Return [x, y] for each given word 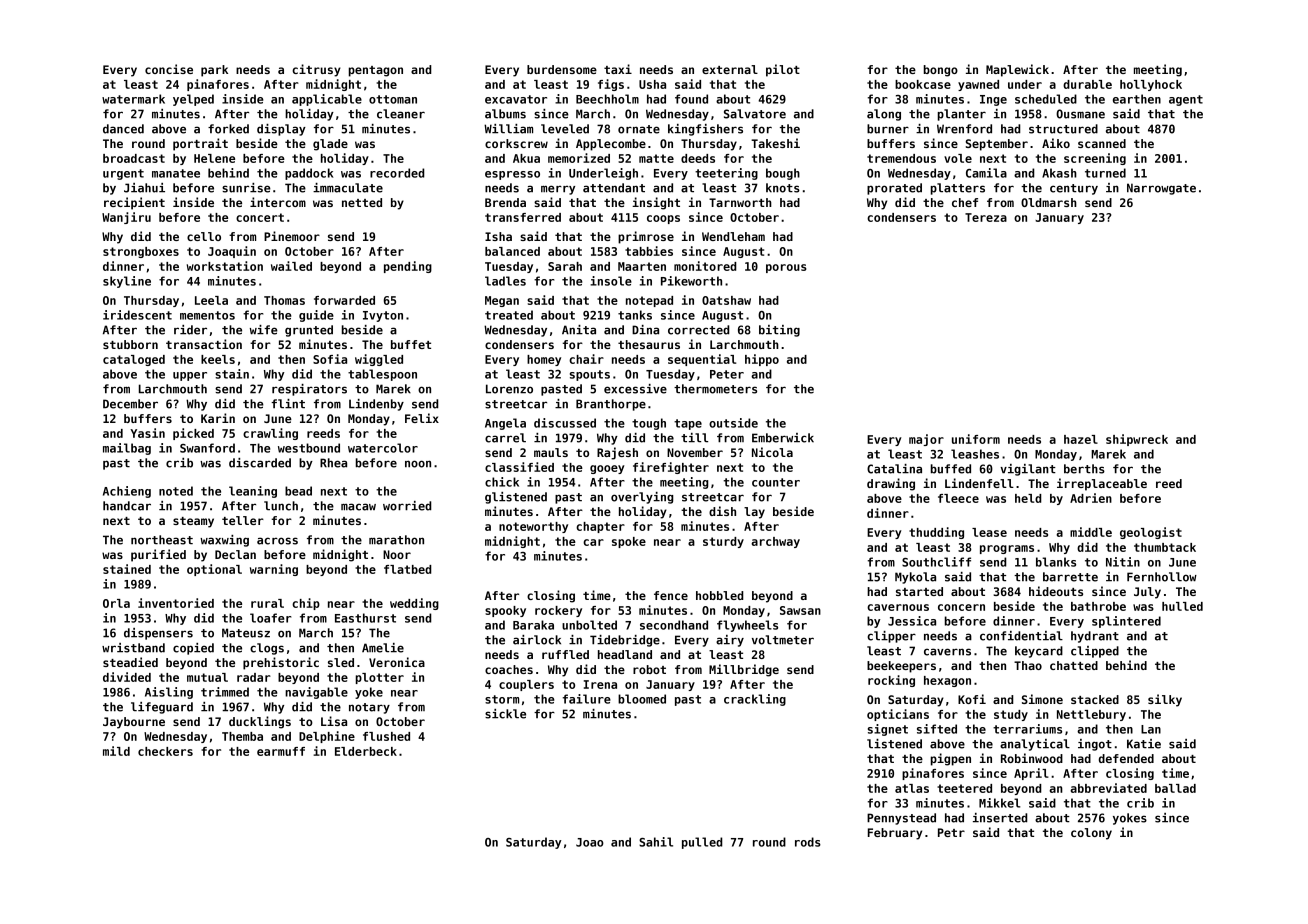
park [214, 71]
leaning [253, 492]
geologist [1151, 533]
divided [127, 677]
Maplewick [1017, 70]
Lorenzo [509, 389]
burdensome [562, 69]
